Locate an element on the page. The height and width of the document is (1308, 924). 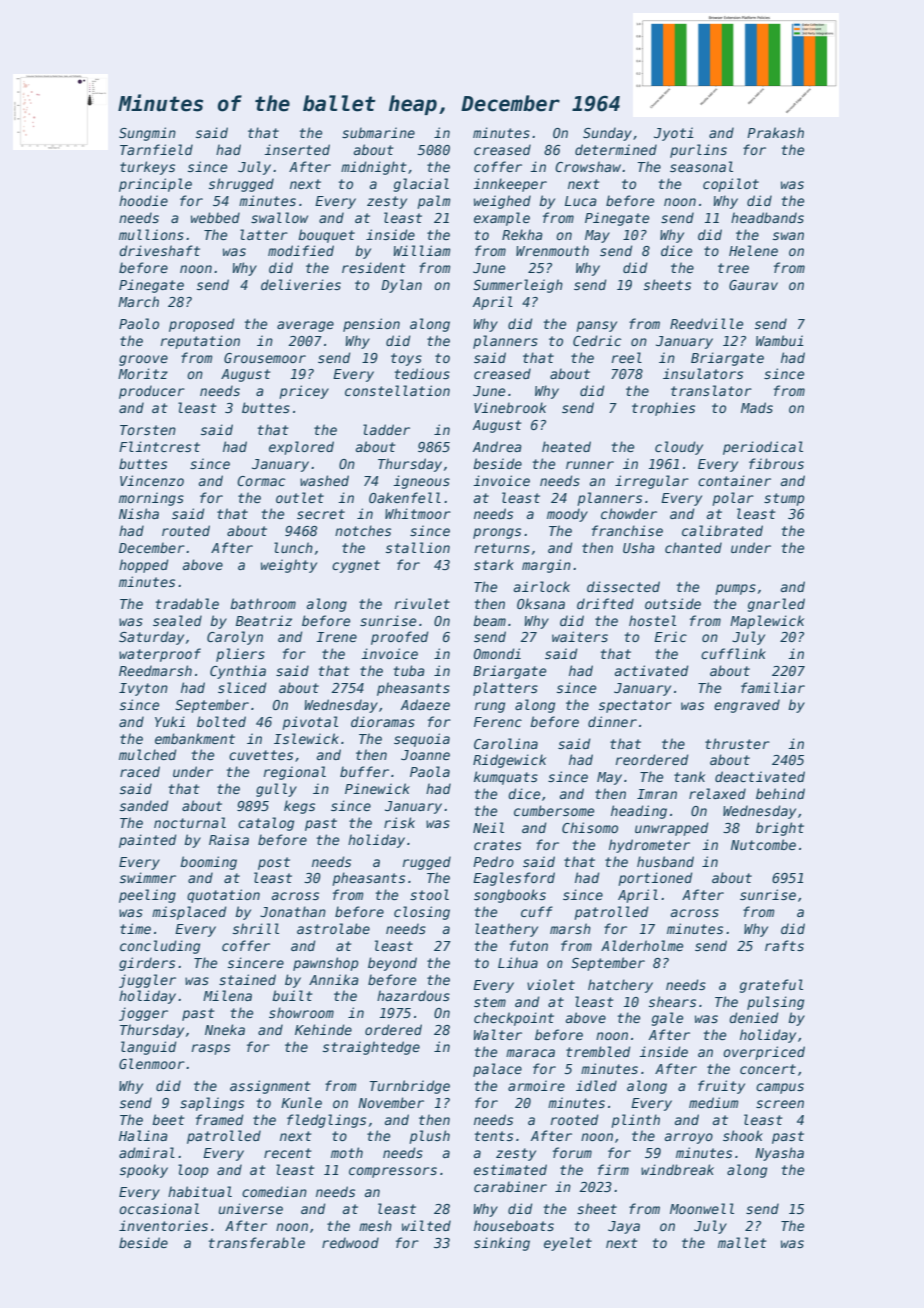
prongs is located at coordinates (497, 533).
